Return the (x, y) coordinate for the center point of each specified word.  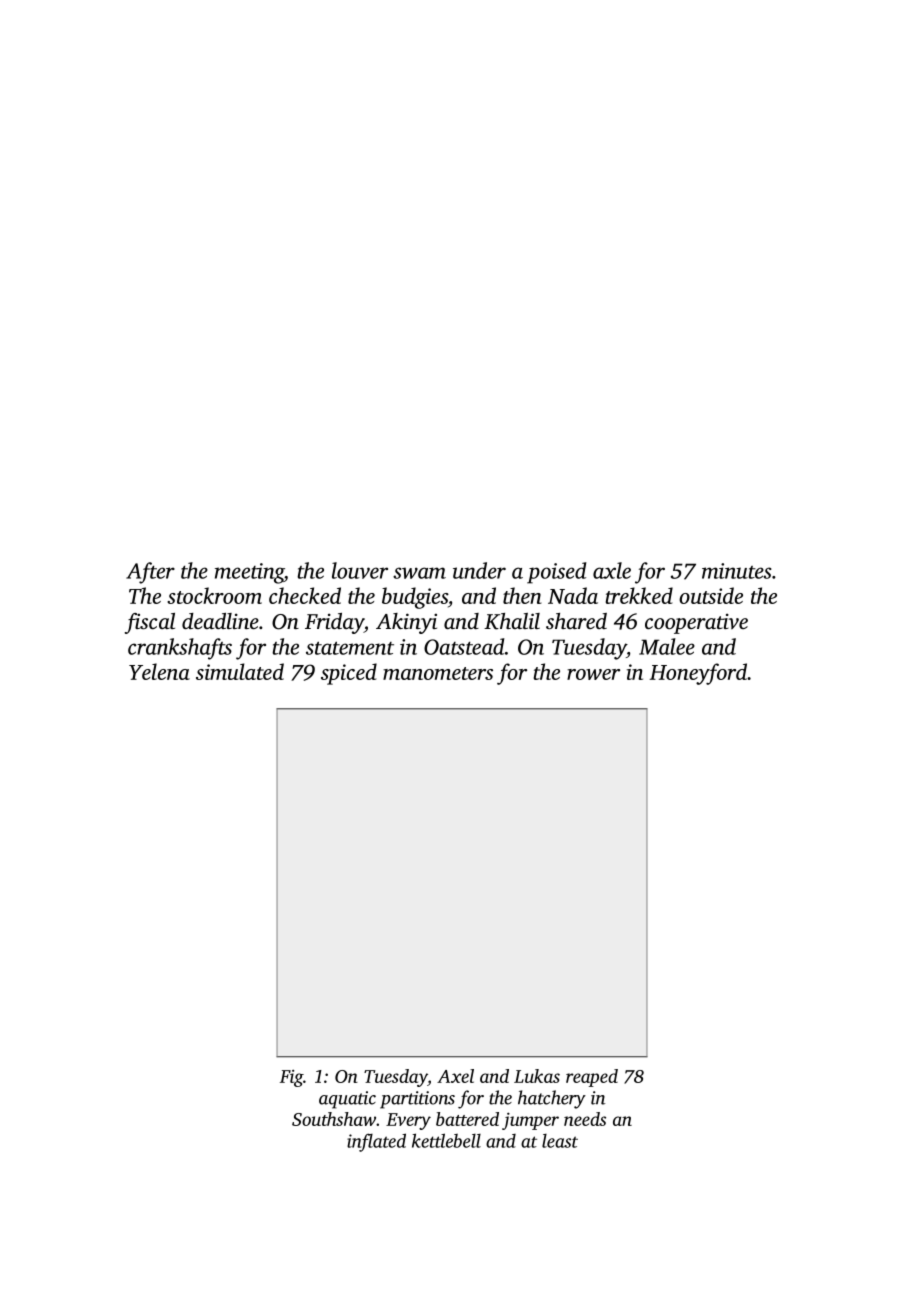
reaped (592, 1078)
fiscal (150, 623)
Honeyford (698, 674)
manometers (438, 673)
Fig (291, 1078)
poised (556, 573)
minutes (737, 571)
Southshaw (334, 1119)
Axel (455, 1076)
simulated (240, 671)
